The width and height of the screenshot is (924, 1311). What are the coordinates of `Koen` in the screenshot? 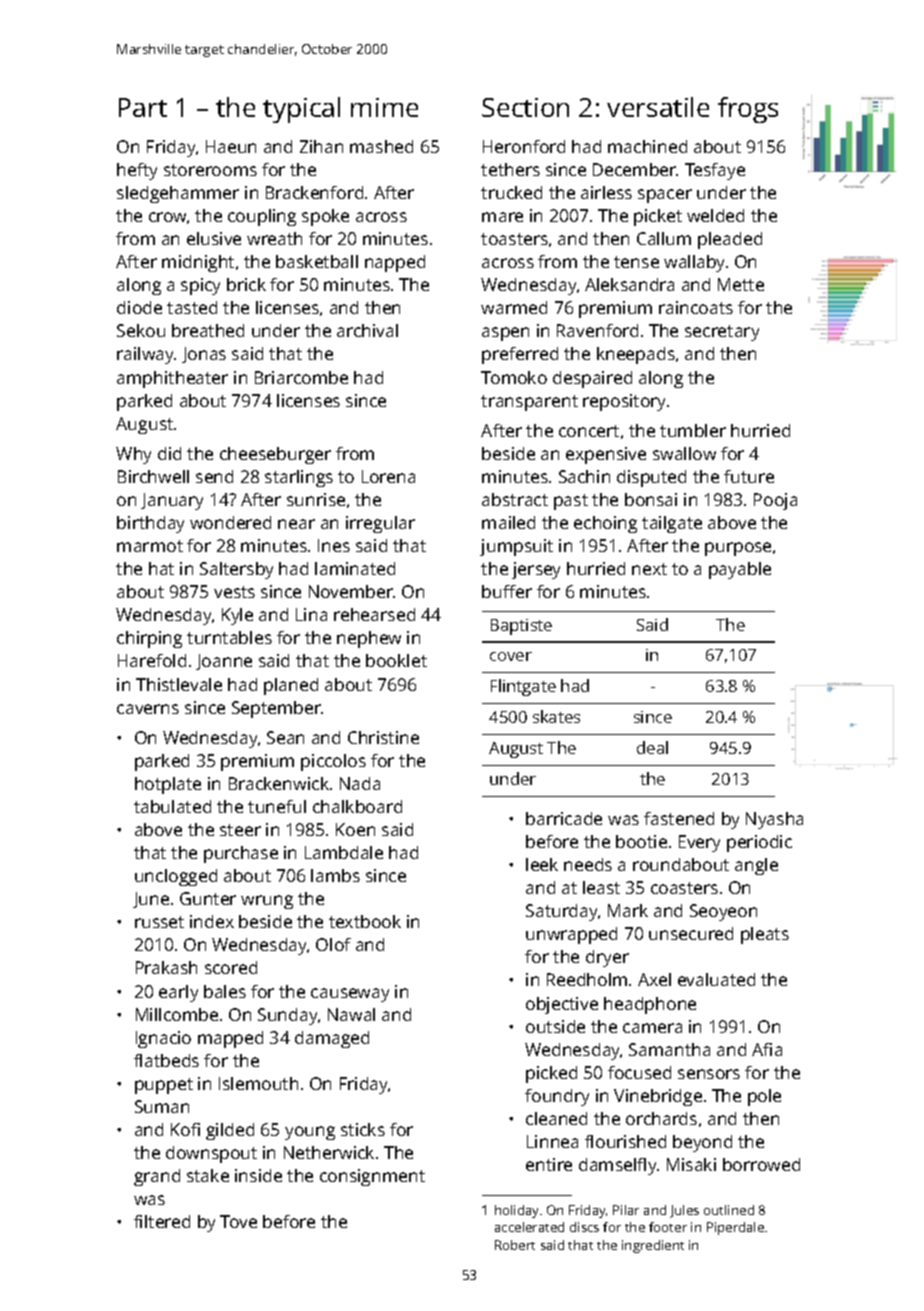 It's located at (355, 829).
